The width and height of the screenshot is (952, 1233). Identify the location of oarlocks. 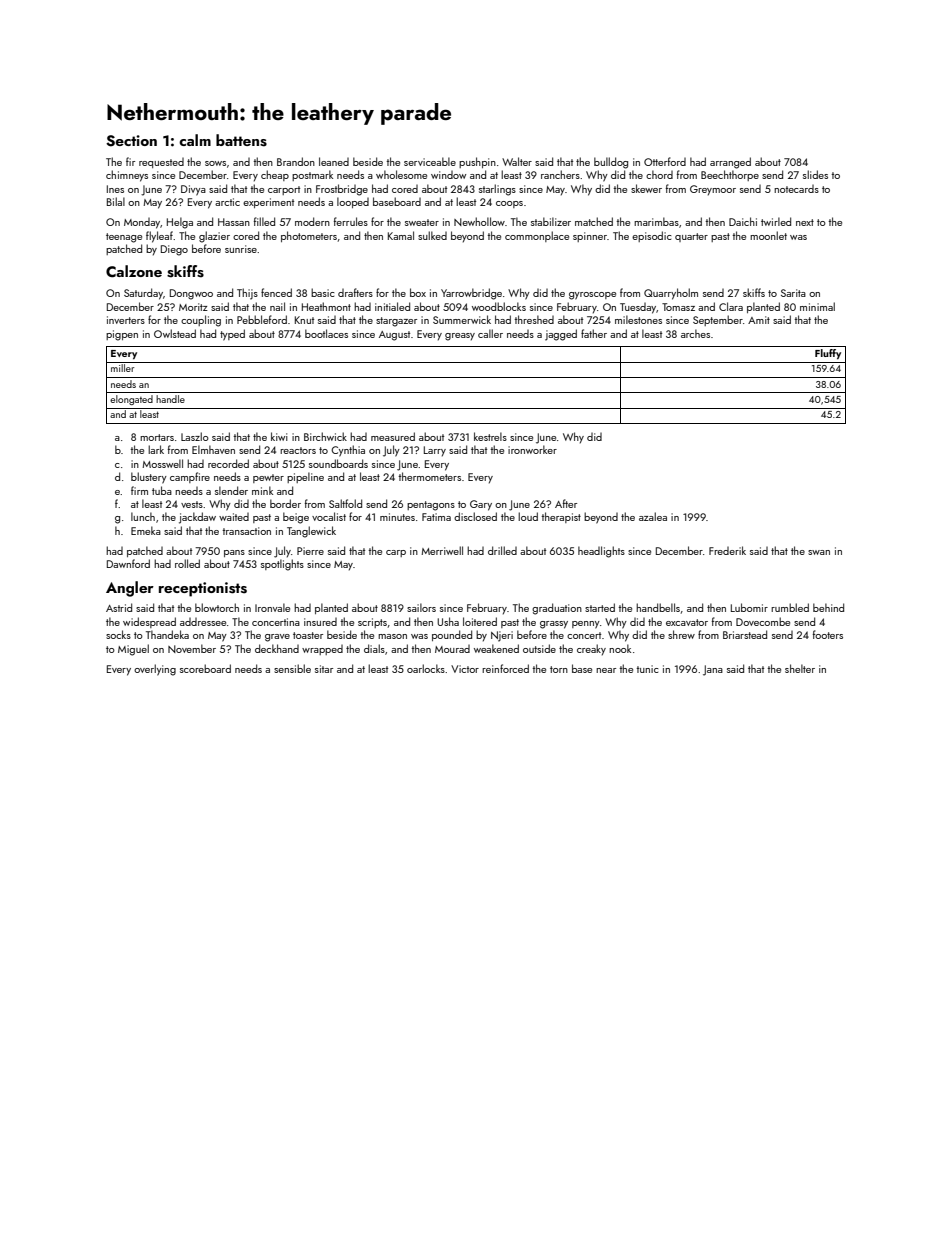
(426, 668).
